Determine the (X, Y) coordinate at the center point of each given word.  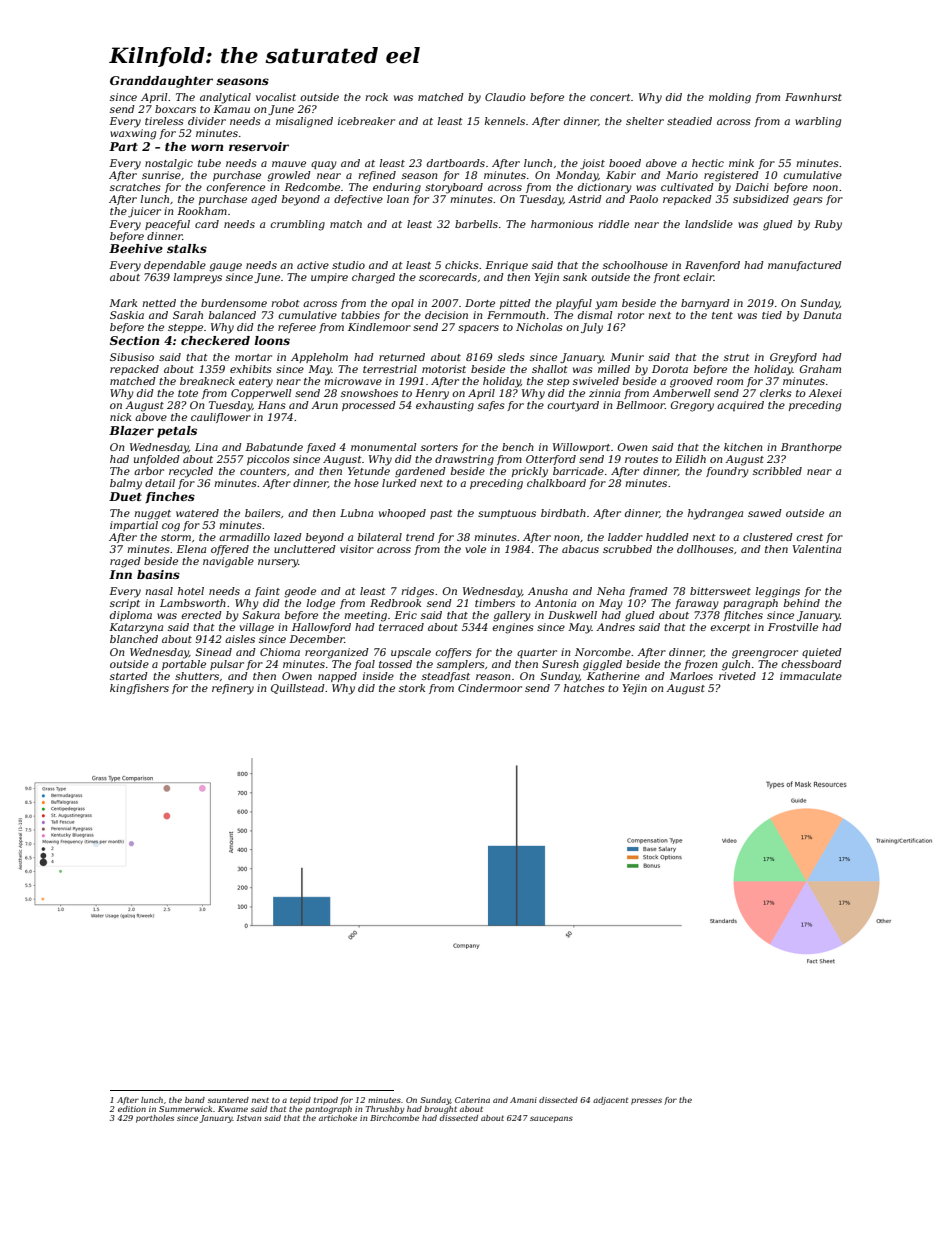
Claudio (505, 97)
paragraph (750, 604)
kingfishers (139, 689)
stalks (187, 248)
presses (646, 1101)
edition (132, 1109)
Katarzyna (136, 628)
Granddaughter (161, 82)
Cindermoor (490, 688)
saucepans (551, 1119)
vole (475, 549)
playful (574, 304)
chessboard (811, 664)
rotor (630, 315)
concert (610, 97)
